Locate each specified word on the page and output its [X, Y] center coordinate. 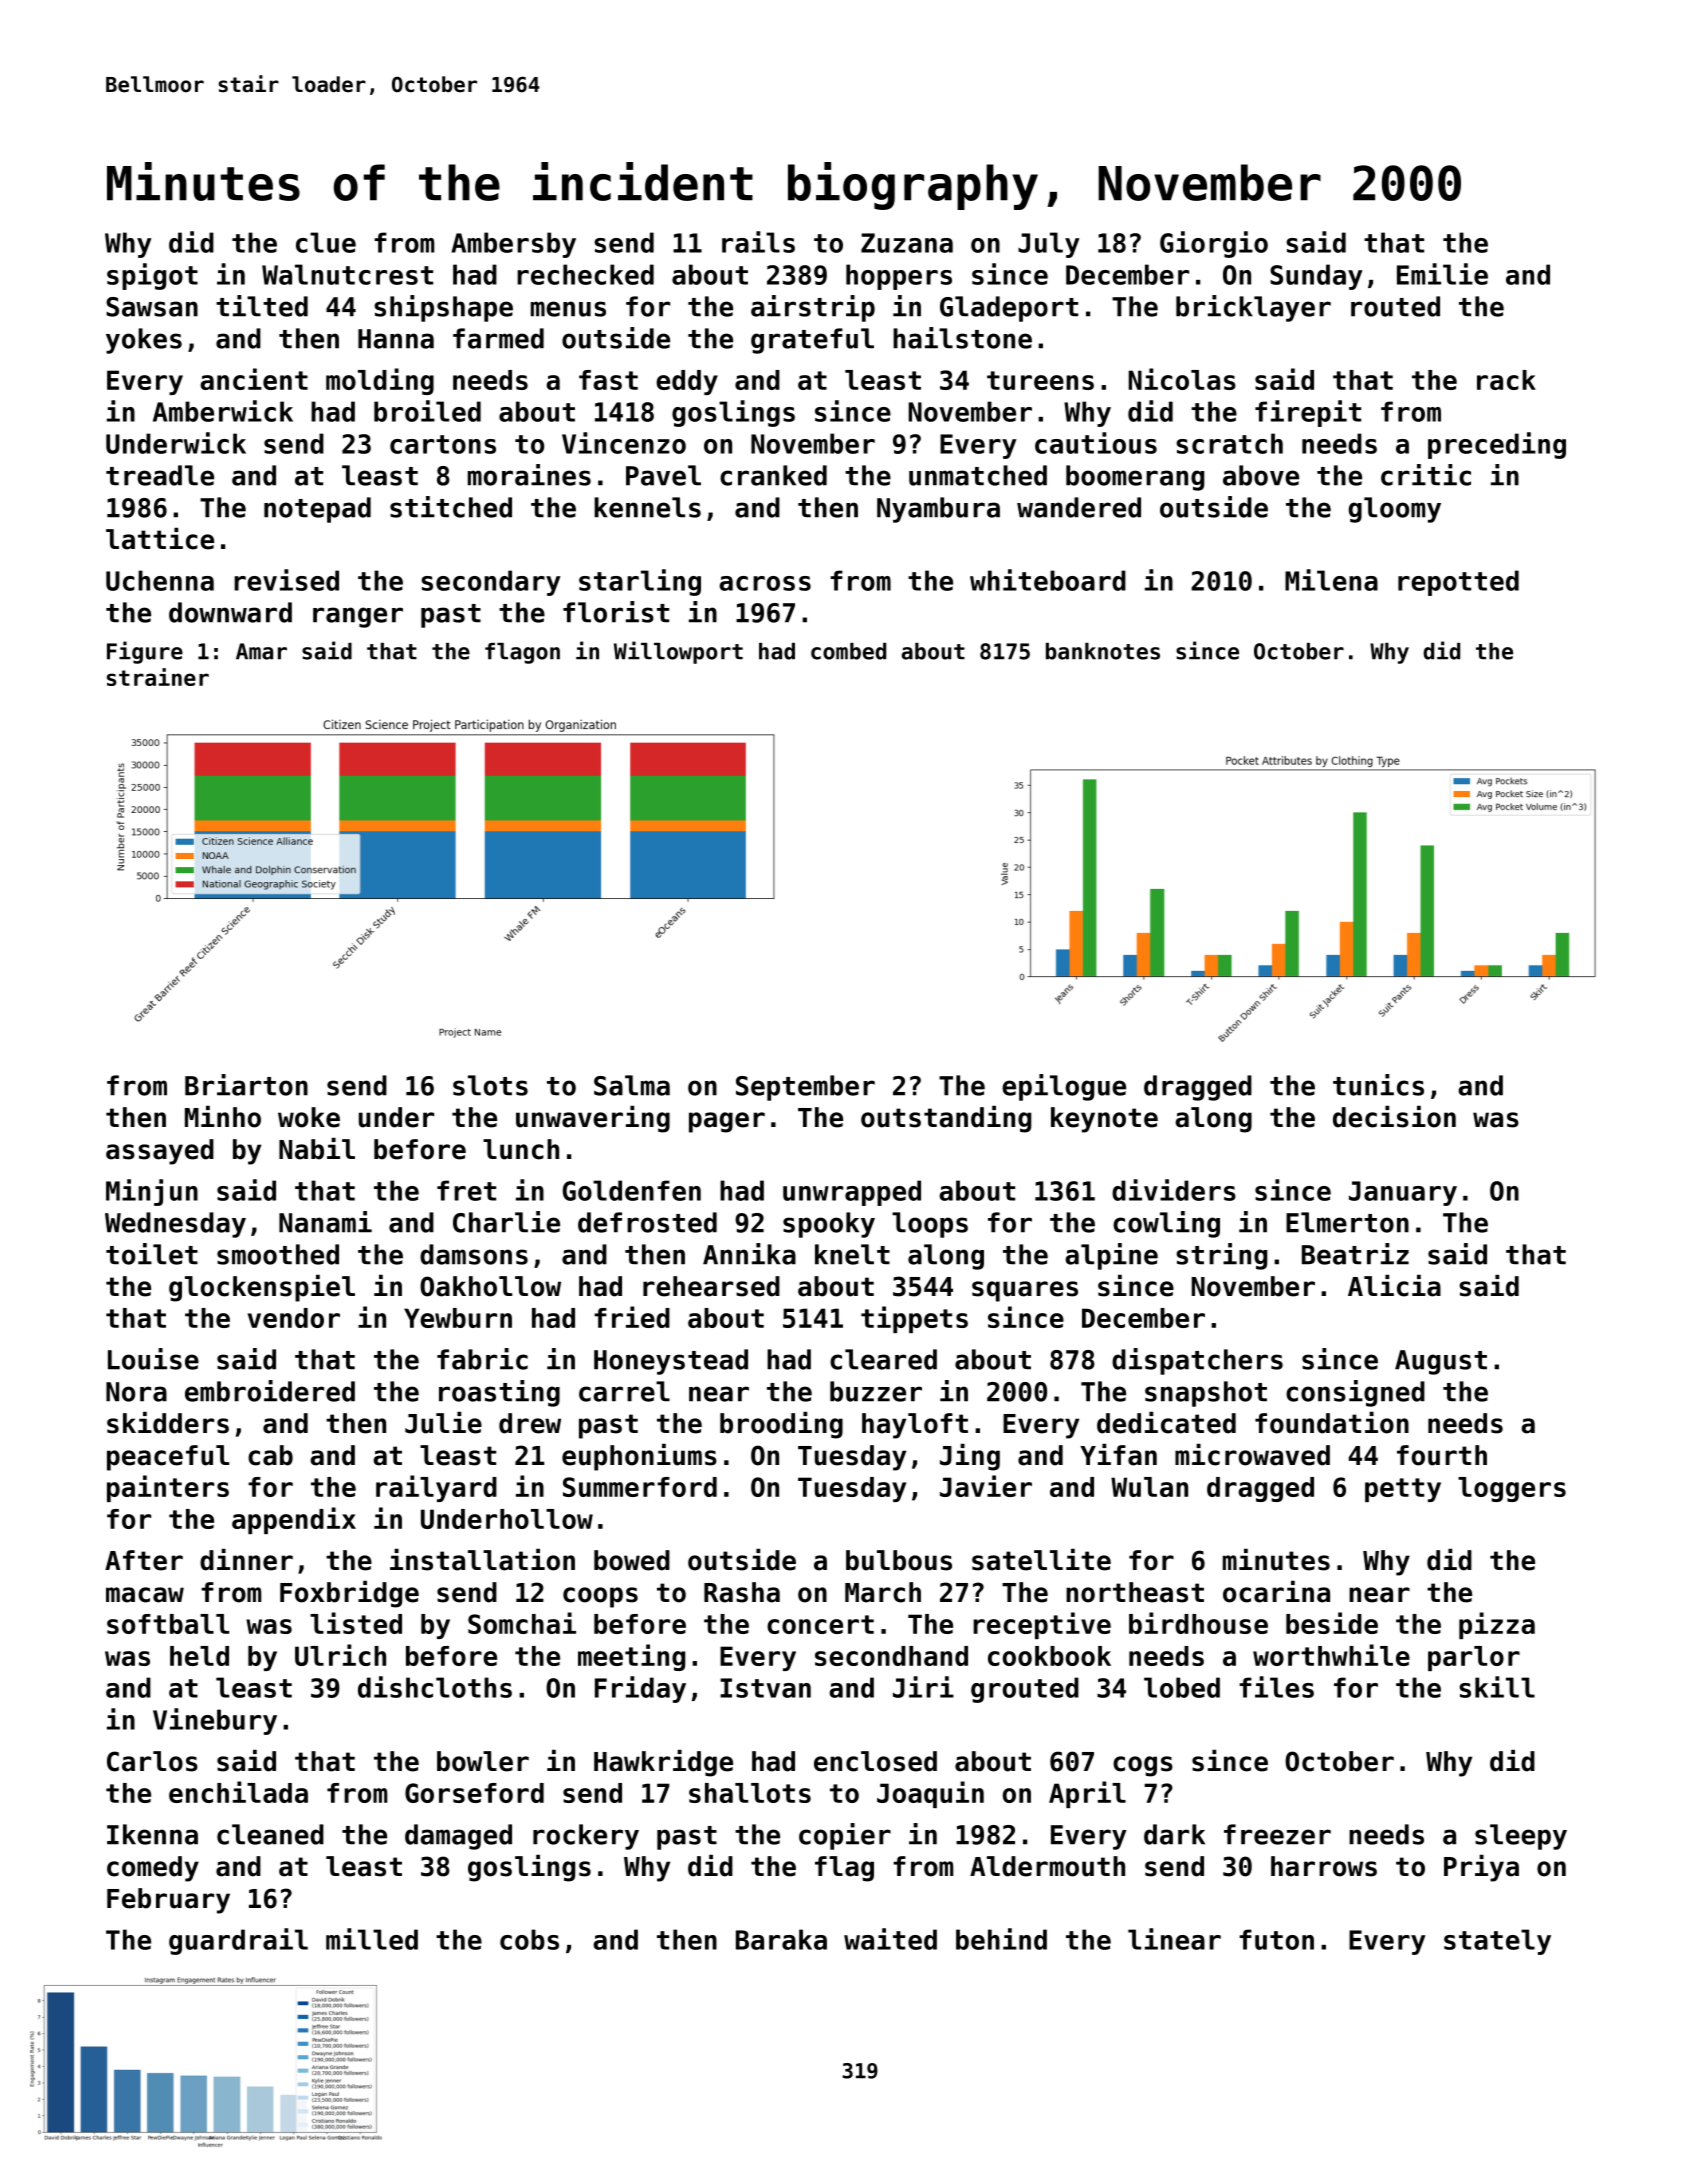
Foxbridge [349, 1594]
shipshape [443, 308]
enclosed [875, 1761]
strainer [158, 677]
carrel [624, 1391]
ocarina [1276, 1592]
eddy [687, 382]
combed [848, 651]
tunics [1378, 1085]
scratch [1229, 443]
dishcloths [435, 1687]
